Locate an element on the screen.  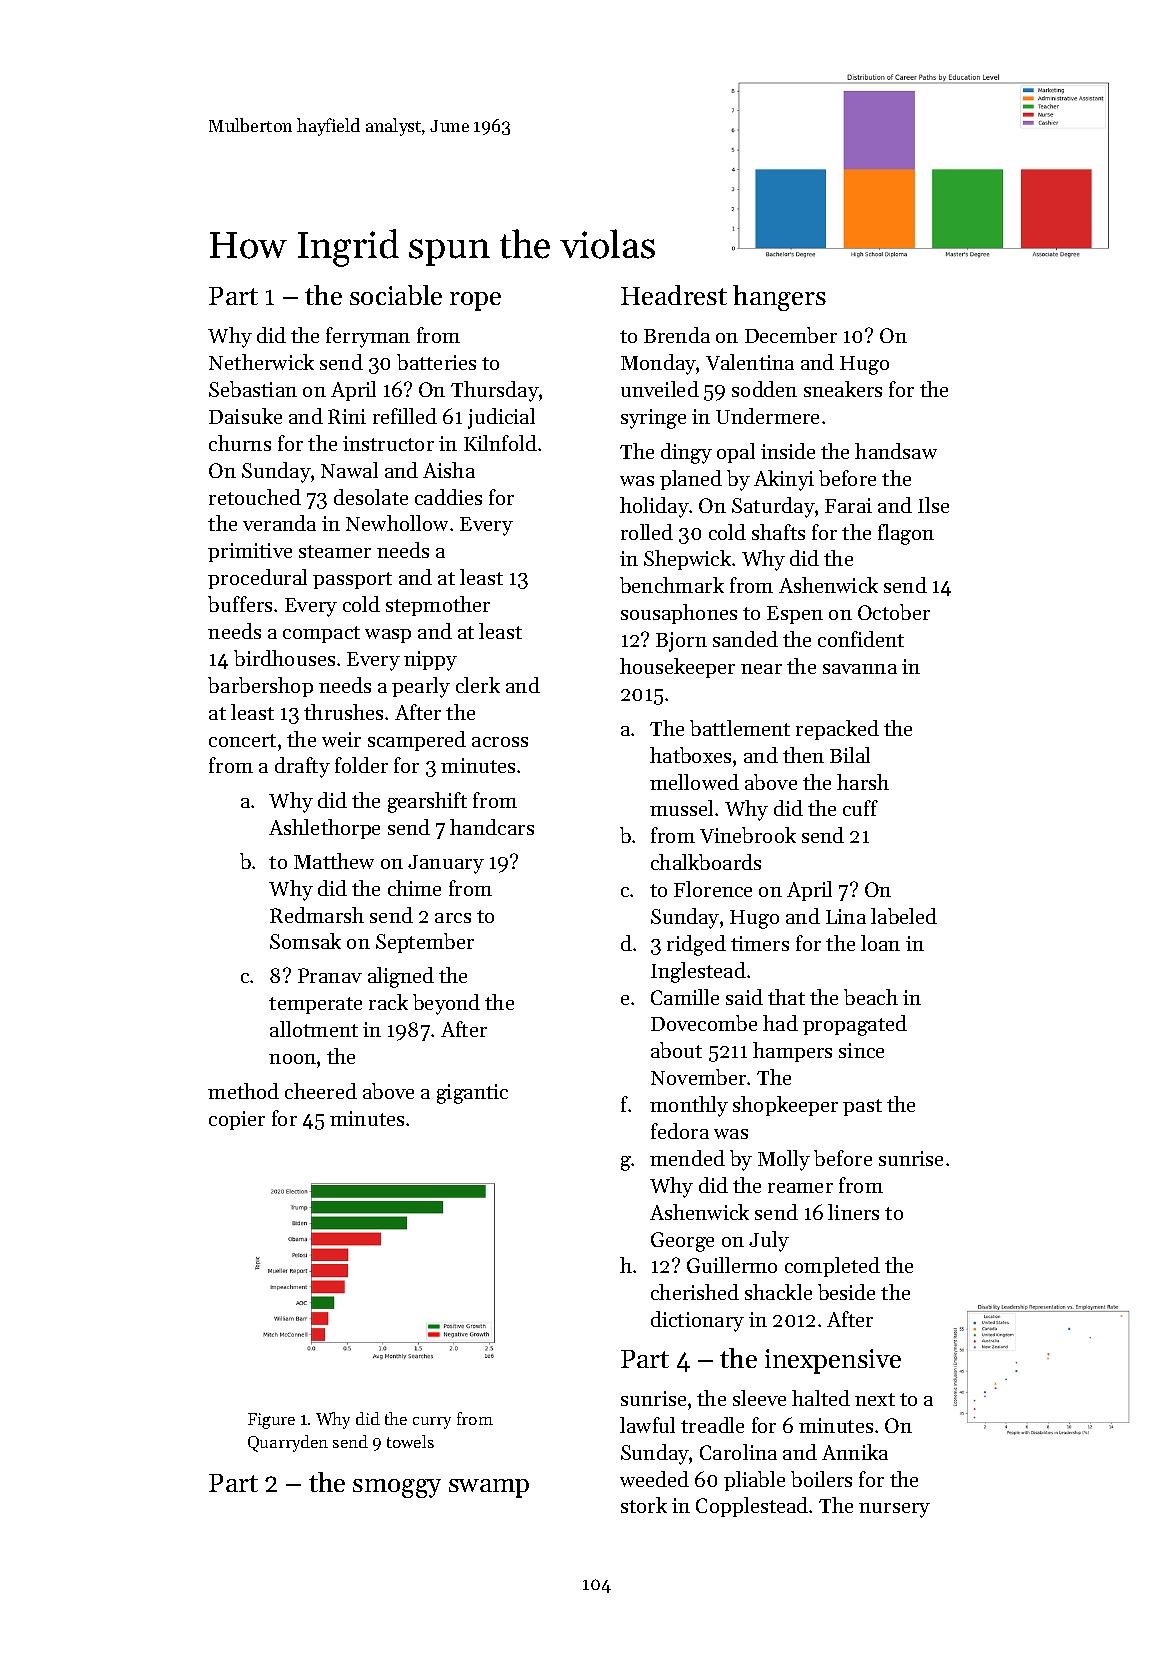
chime is located at coordinates (414, 888).
